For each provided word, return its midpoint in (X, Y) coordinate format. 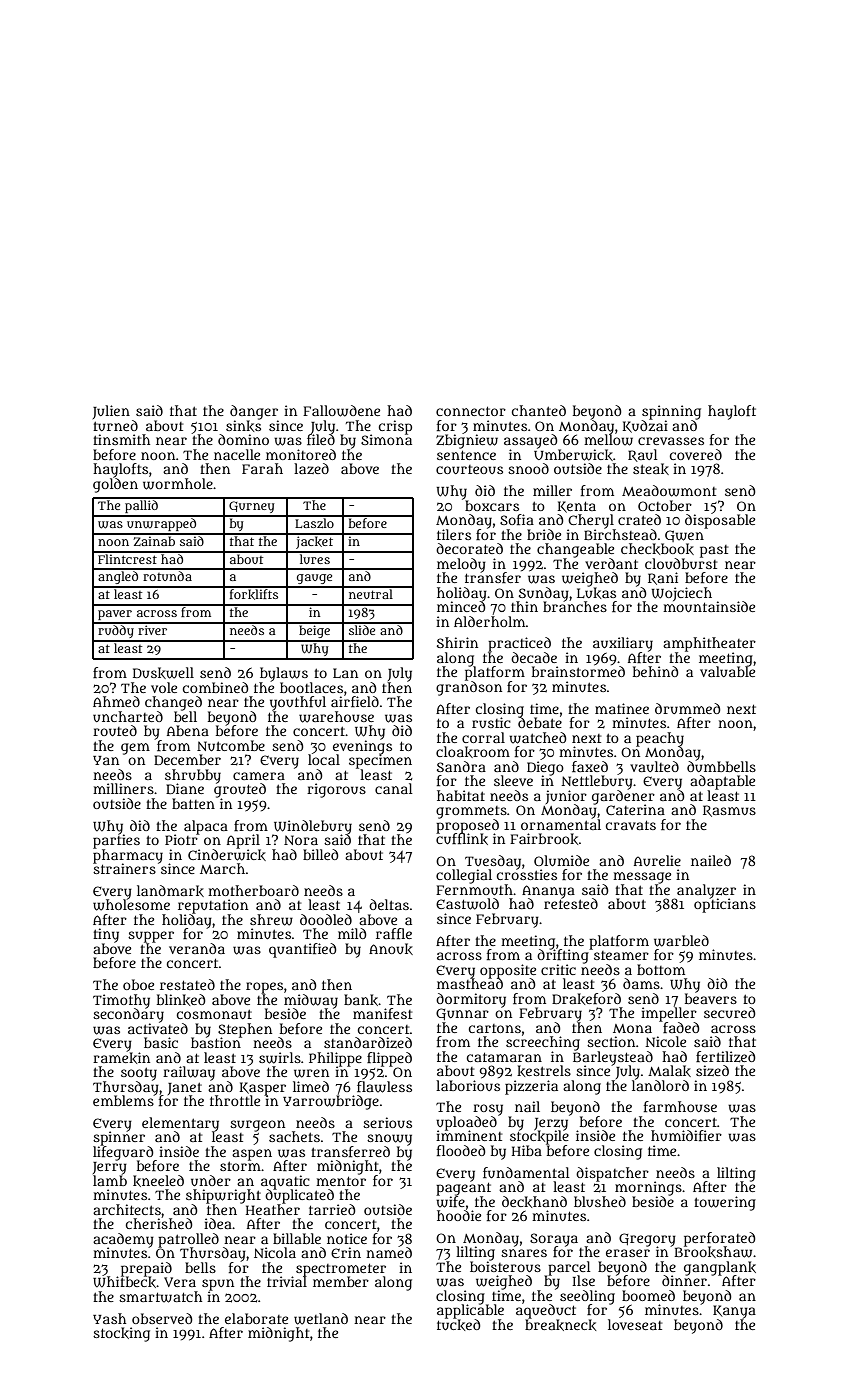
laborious (468, 1085)
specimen (380, 762)
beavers (711, 998)
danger (254, 412)
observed (162, 1318)
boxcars (492, 505)
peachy (660, 739)
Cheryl (591, 521)
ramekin (121, 1058)
